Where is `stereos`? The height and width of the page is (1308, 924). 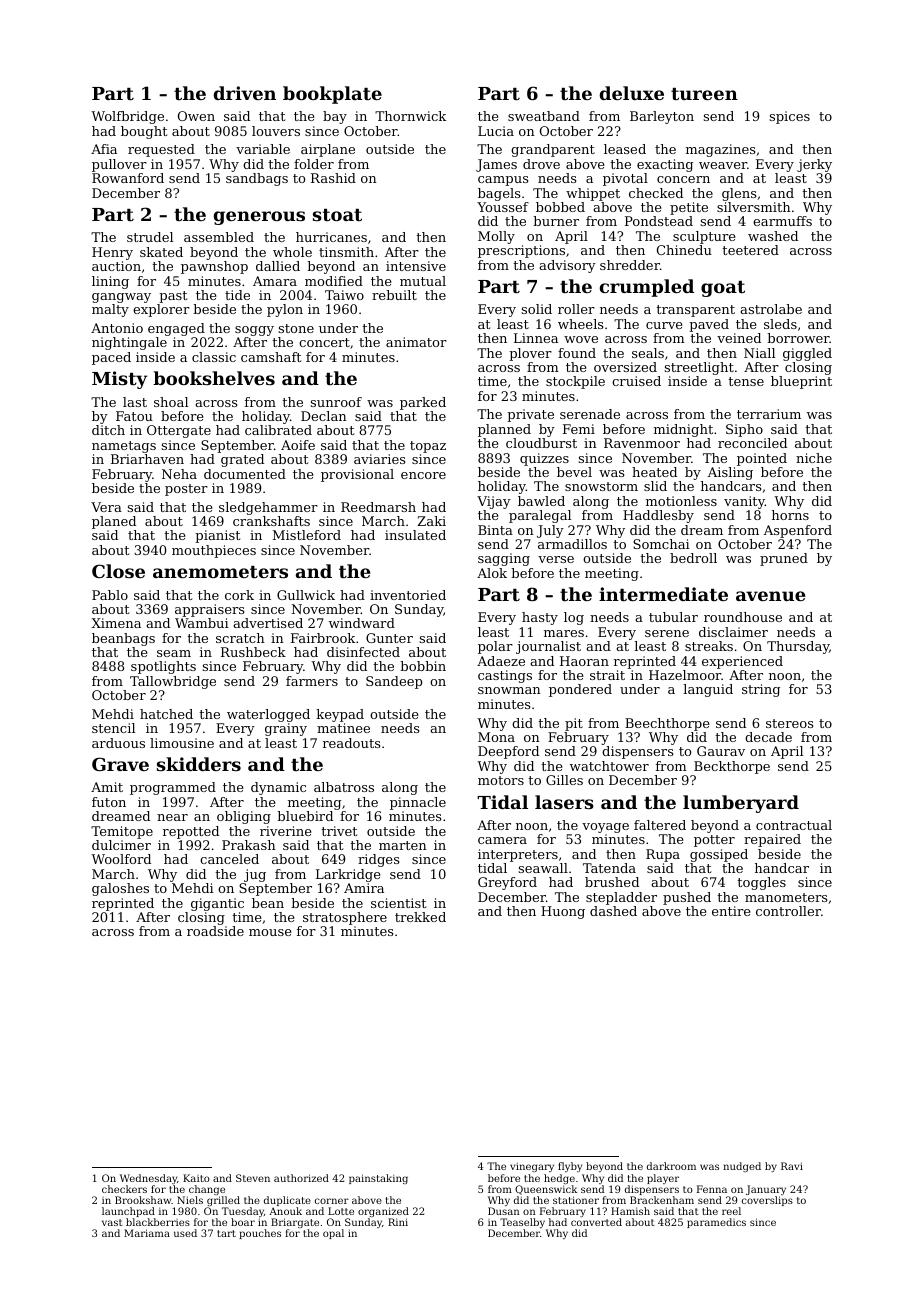 stereos is located at coordinates (790, 723).
